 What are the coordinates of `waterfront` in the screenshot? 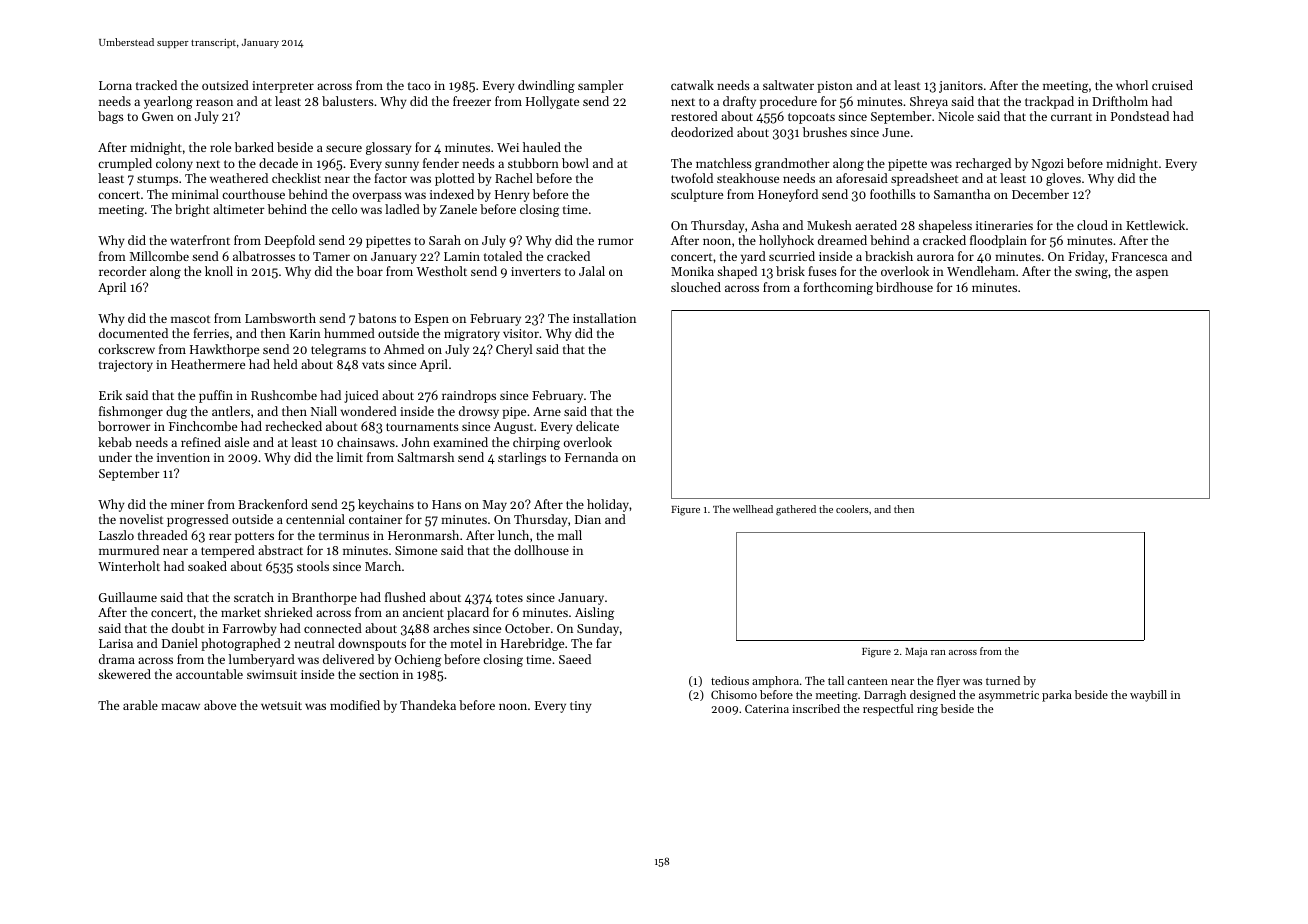 It's located at (200, 240).
